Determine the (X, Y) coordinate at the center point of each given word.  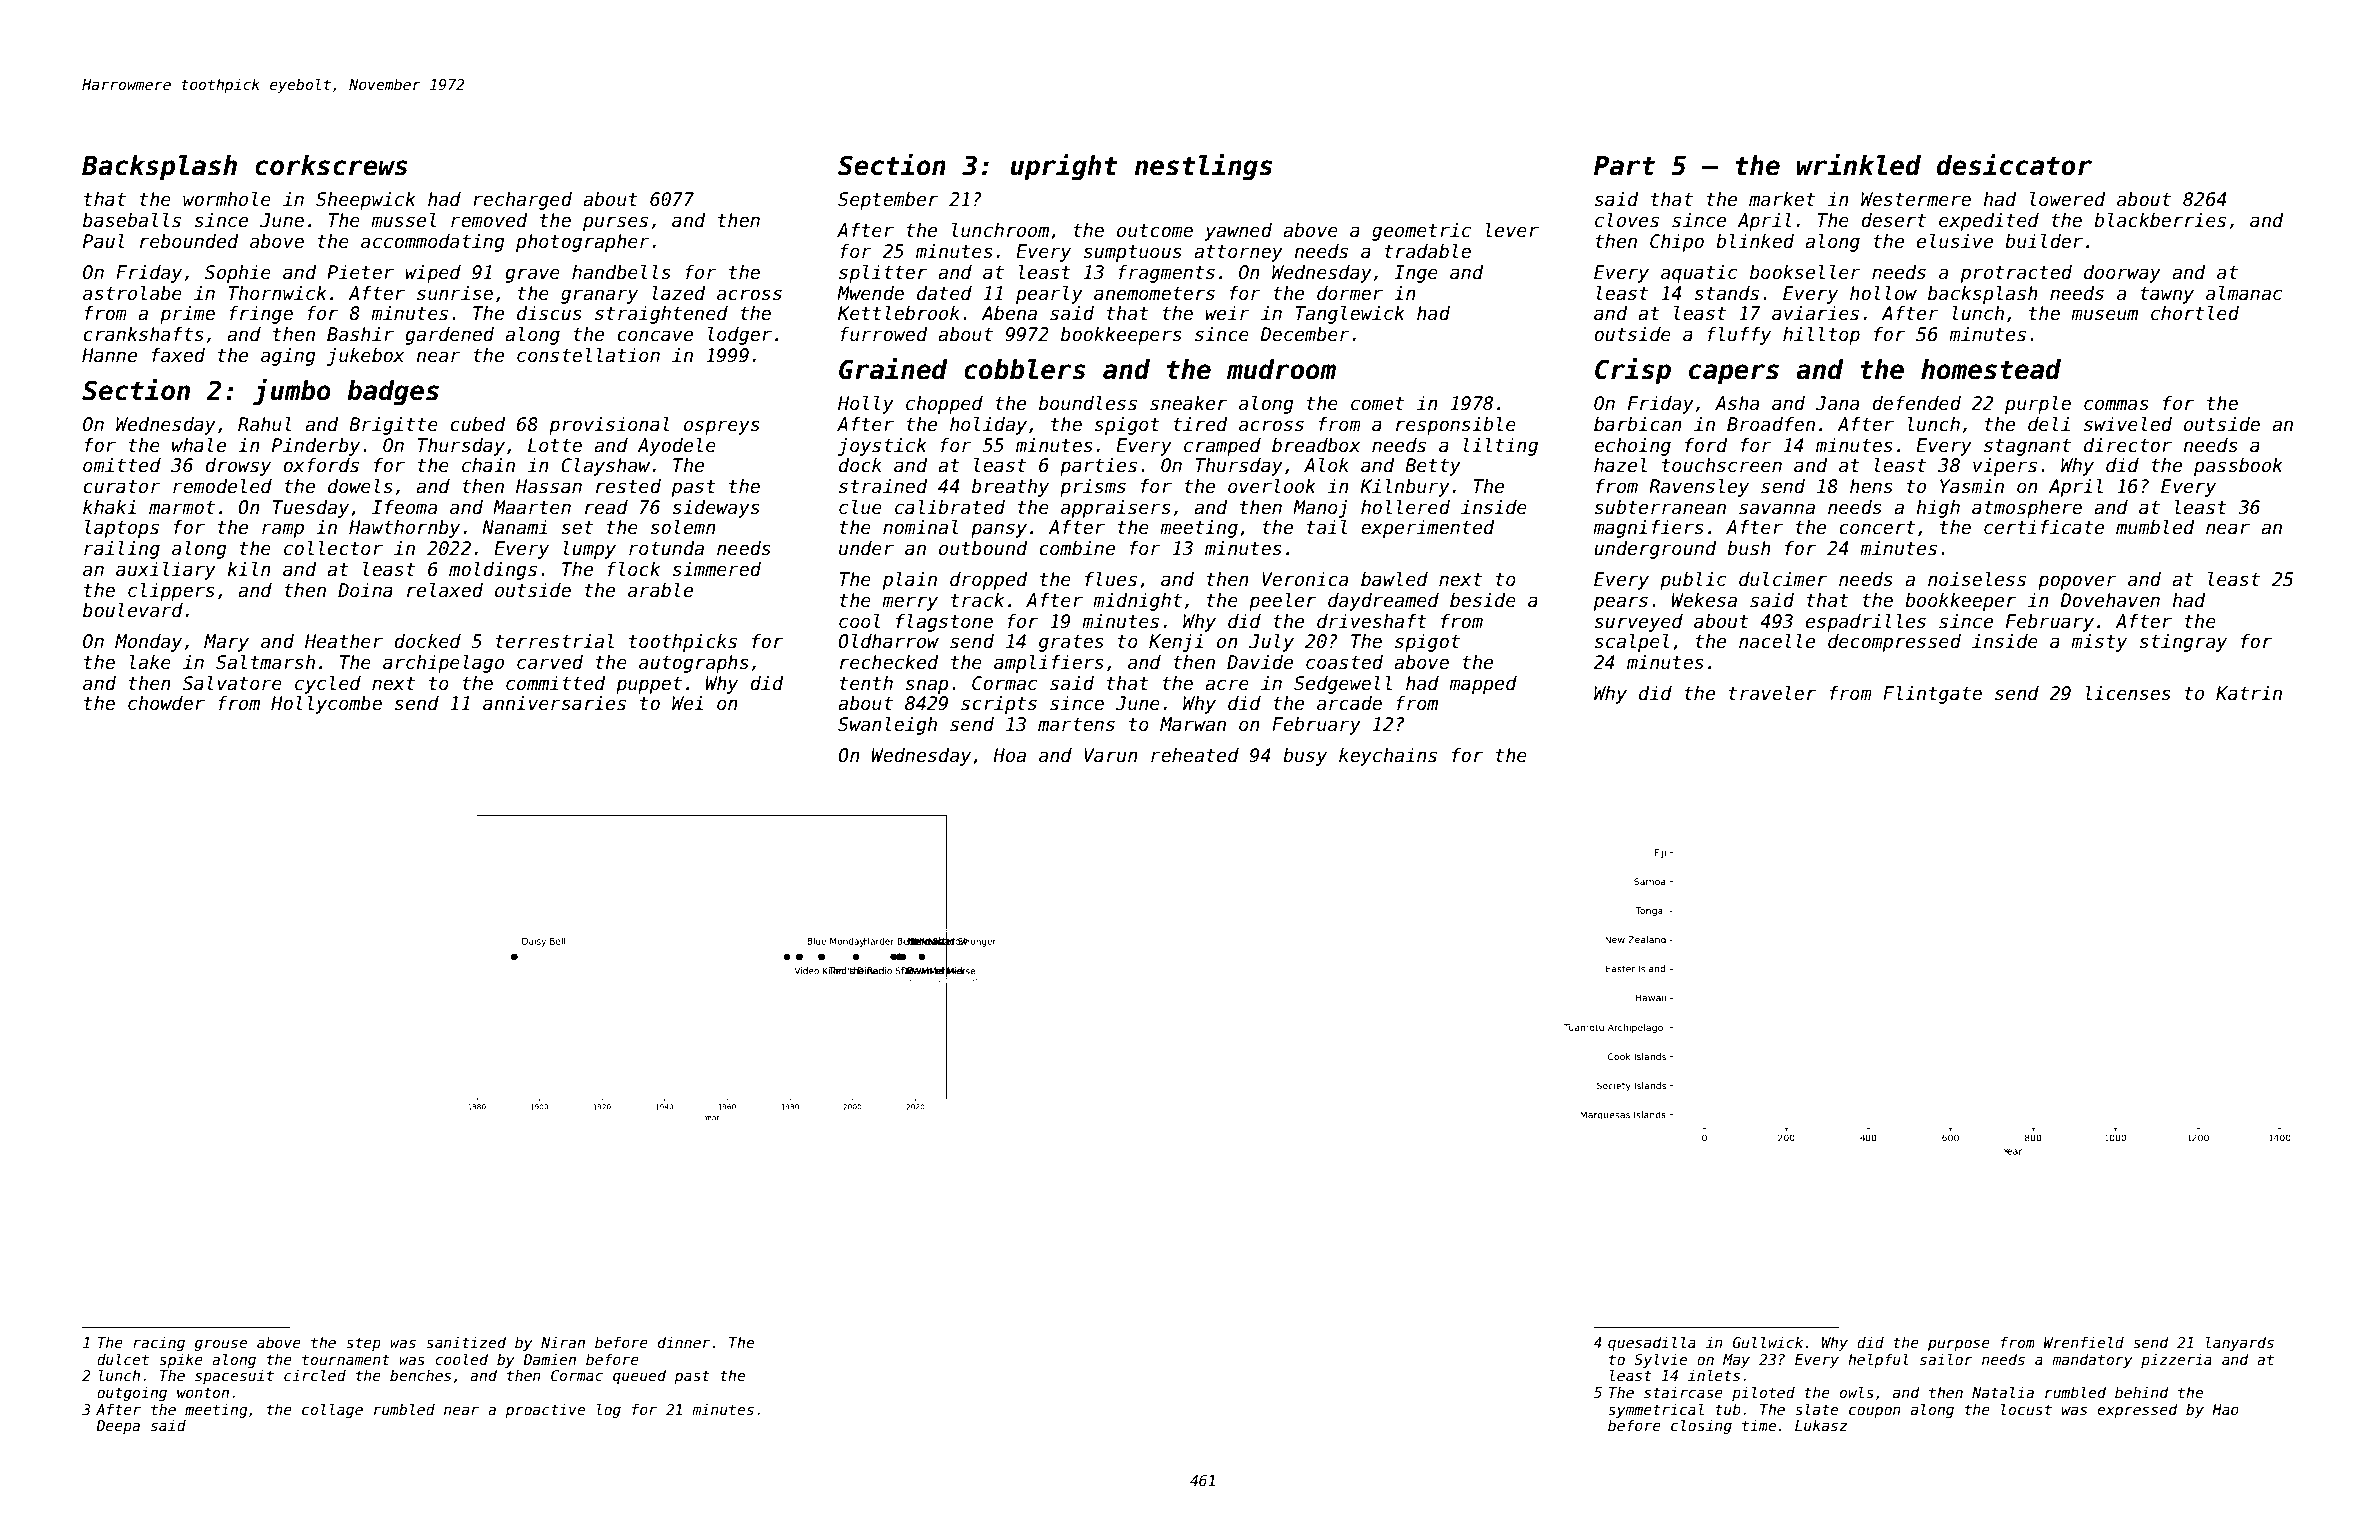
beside (1483, 600)
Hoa (1009, 755)
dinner (684, 1342)
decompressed (1894, 643)
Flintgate (1932, 695)
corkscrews (331, 165)
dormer (1350, 293)
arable (660, 590)
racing (159, 1343)
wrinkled (1859, 165)
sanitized (466, 1342)
